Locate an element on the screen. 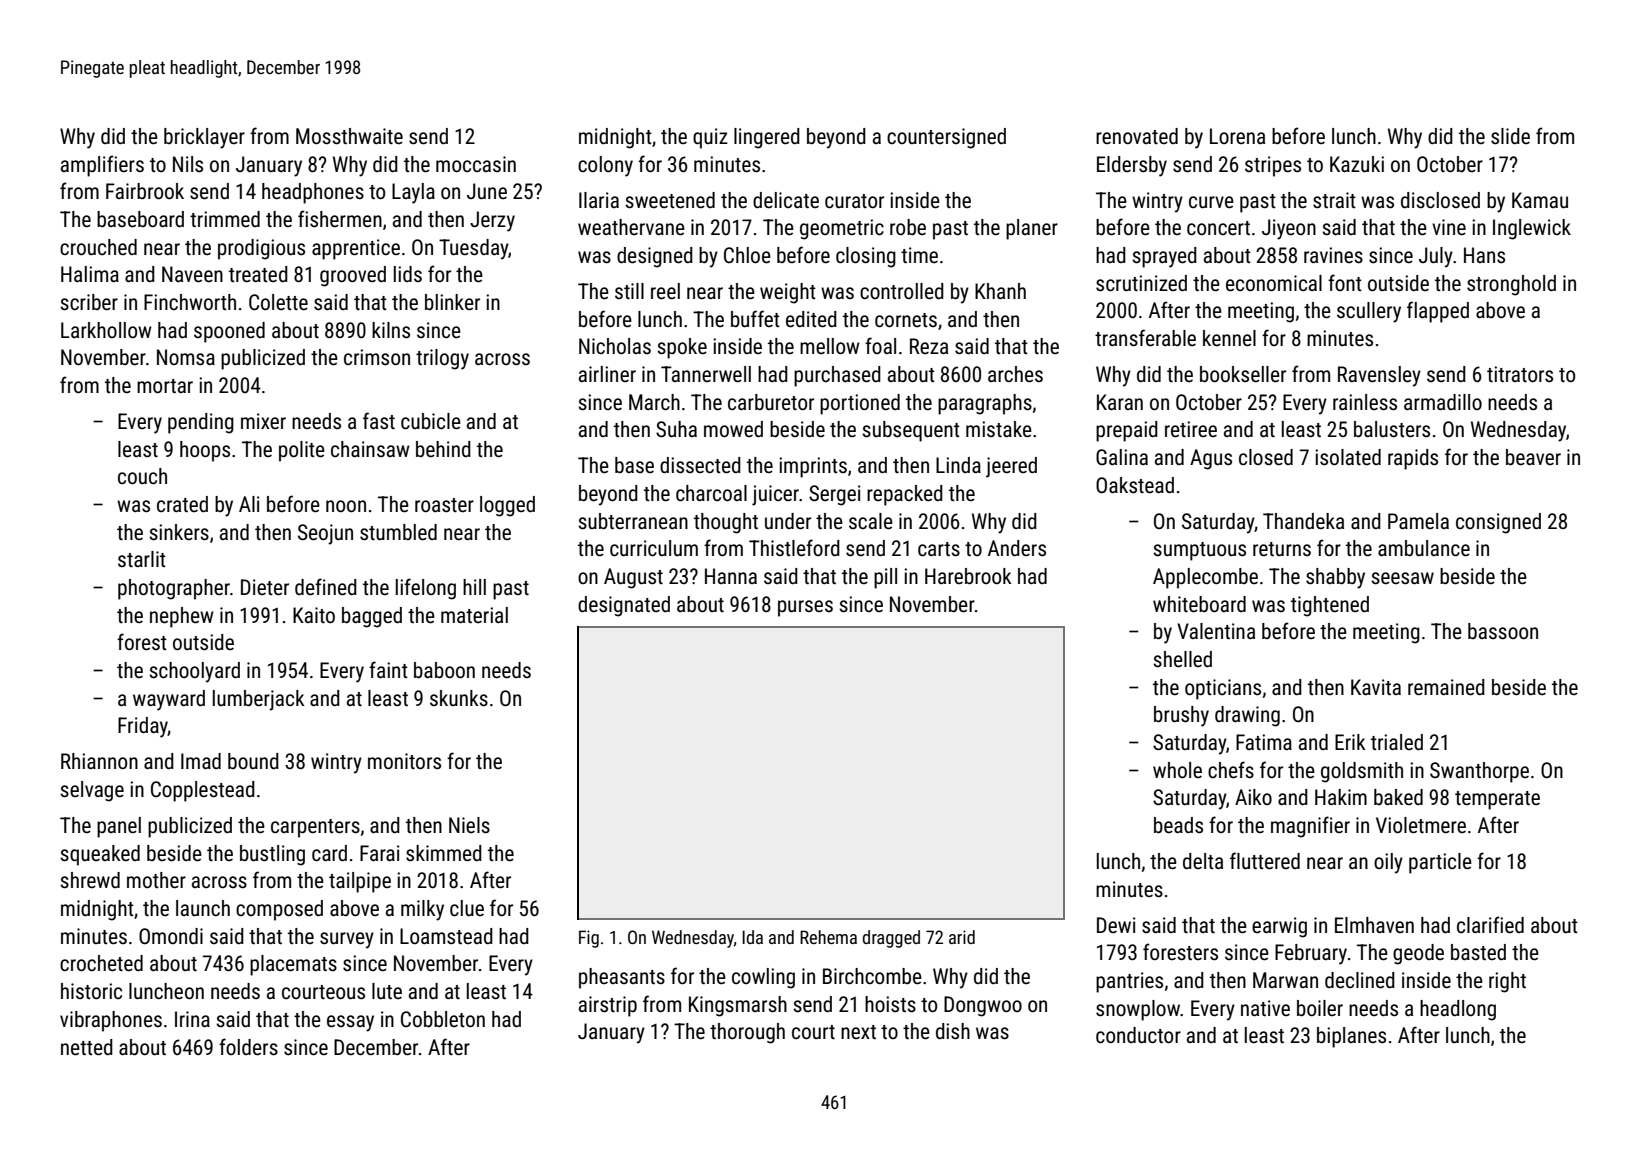 The image size is (1642, 1161). crouched is located at coordinates (98, 247).
